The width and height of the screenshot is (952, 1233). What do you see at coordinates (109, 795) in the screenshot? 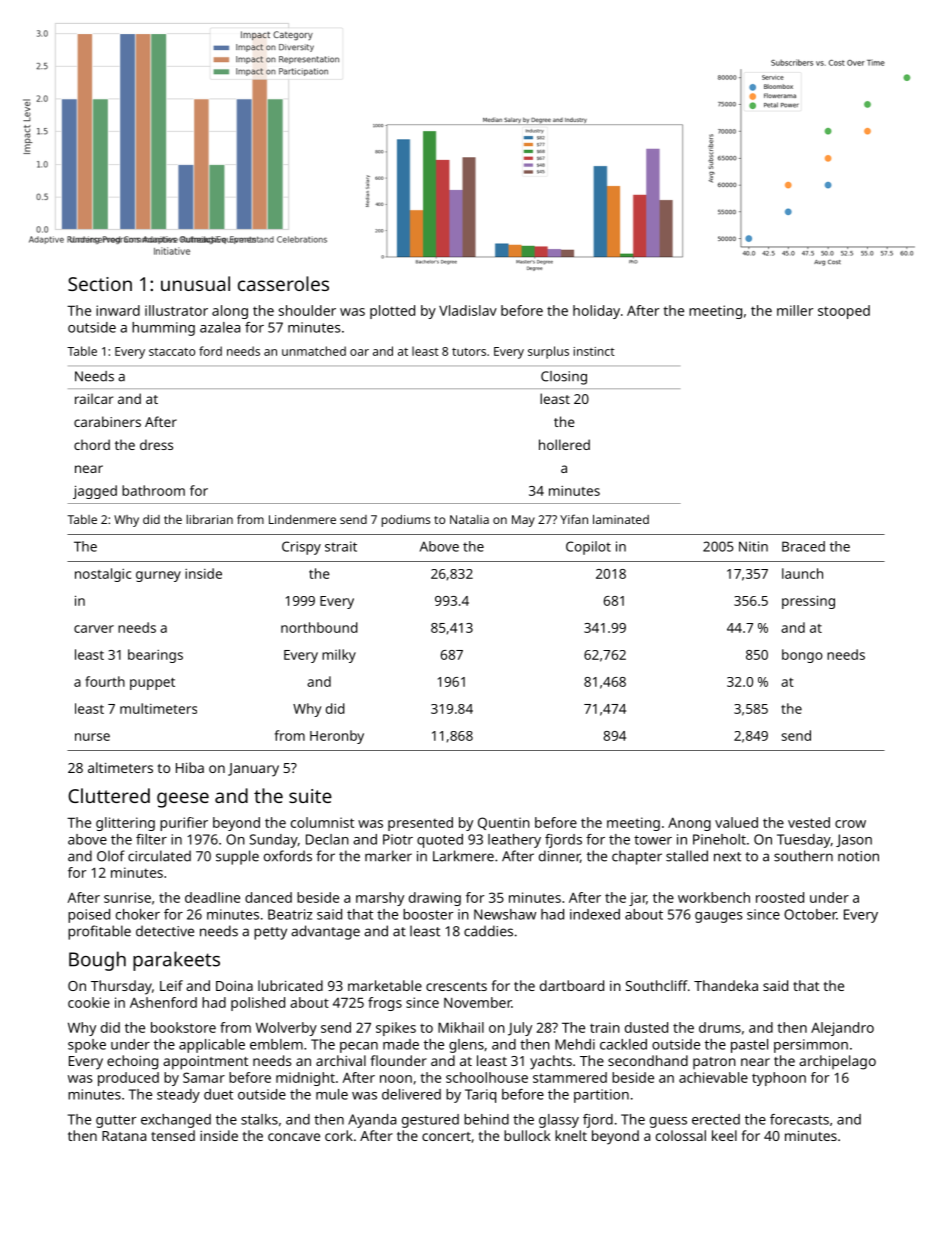
I see `Cluttered` at bounding box center [109, 795].
